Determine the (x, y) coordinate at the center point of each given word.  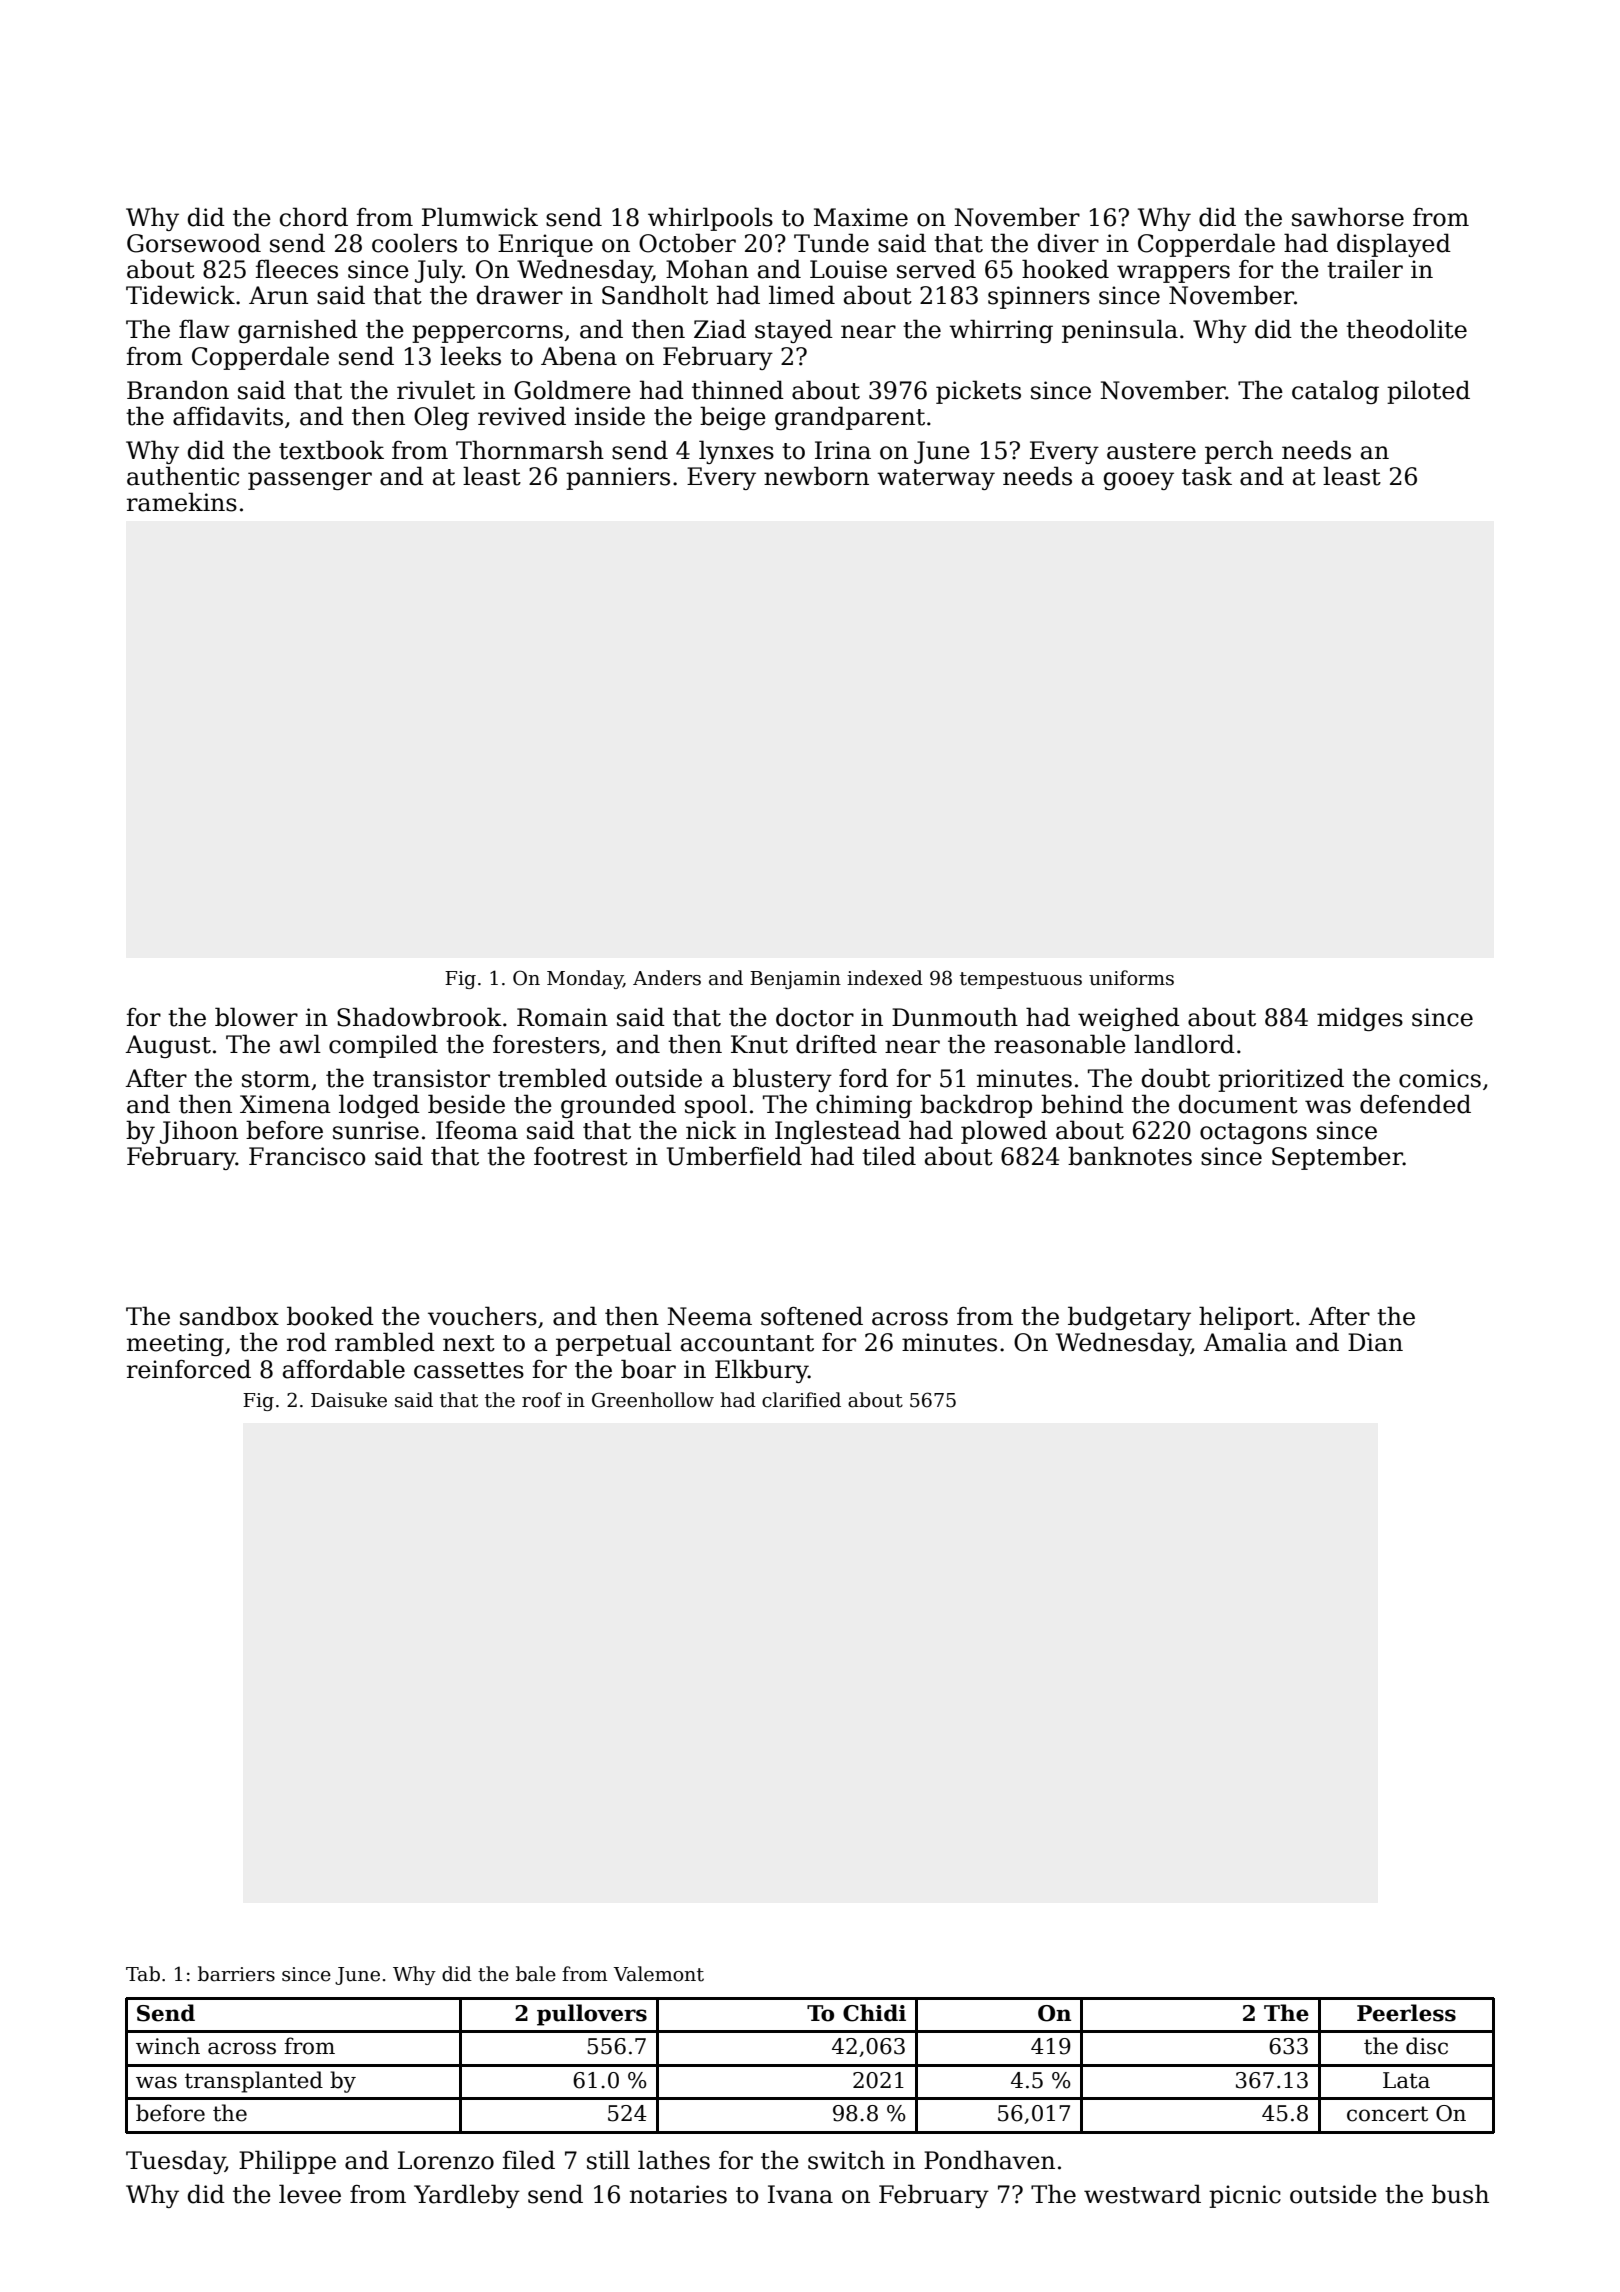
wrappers (1173, 274)
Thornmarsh (530, 450)
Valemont (658, 1974)
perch (1239, 452)
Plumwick (480, 217)
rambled (385, 1342)
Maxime (861, 217)
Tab (143, 1974)
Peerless (1406, 2013)
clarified (801, 1400)
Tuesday (175, 2162)
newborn (816, 476)
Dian (1375, 1342)
